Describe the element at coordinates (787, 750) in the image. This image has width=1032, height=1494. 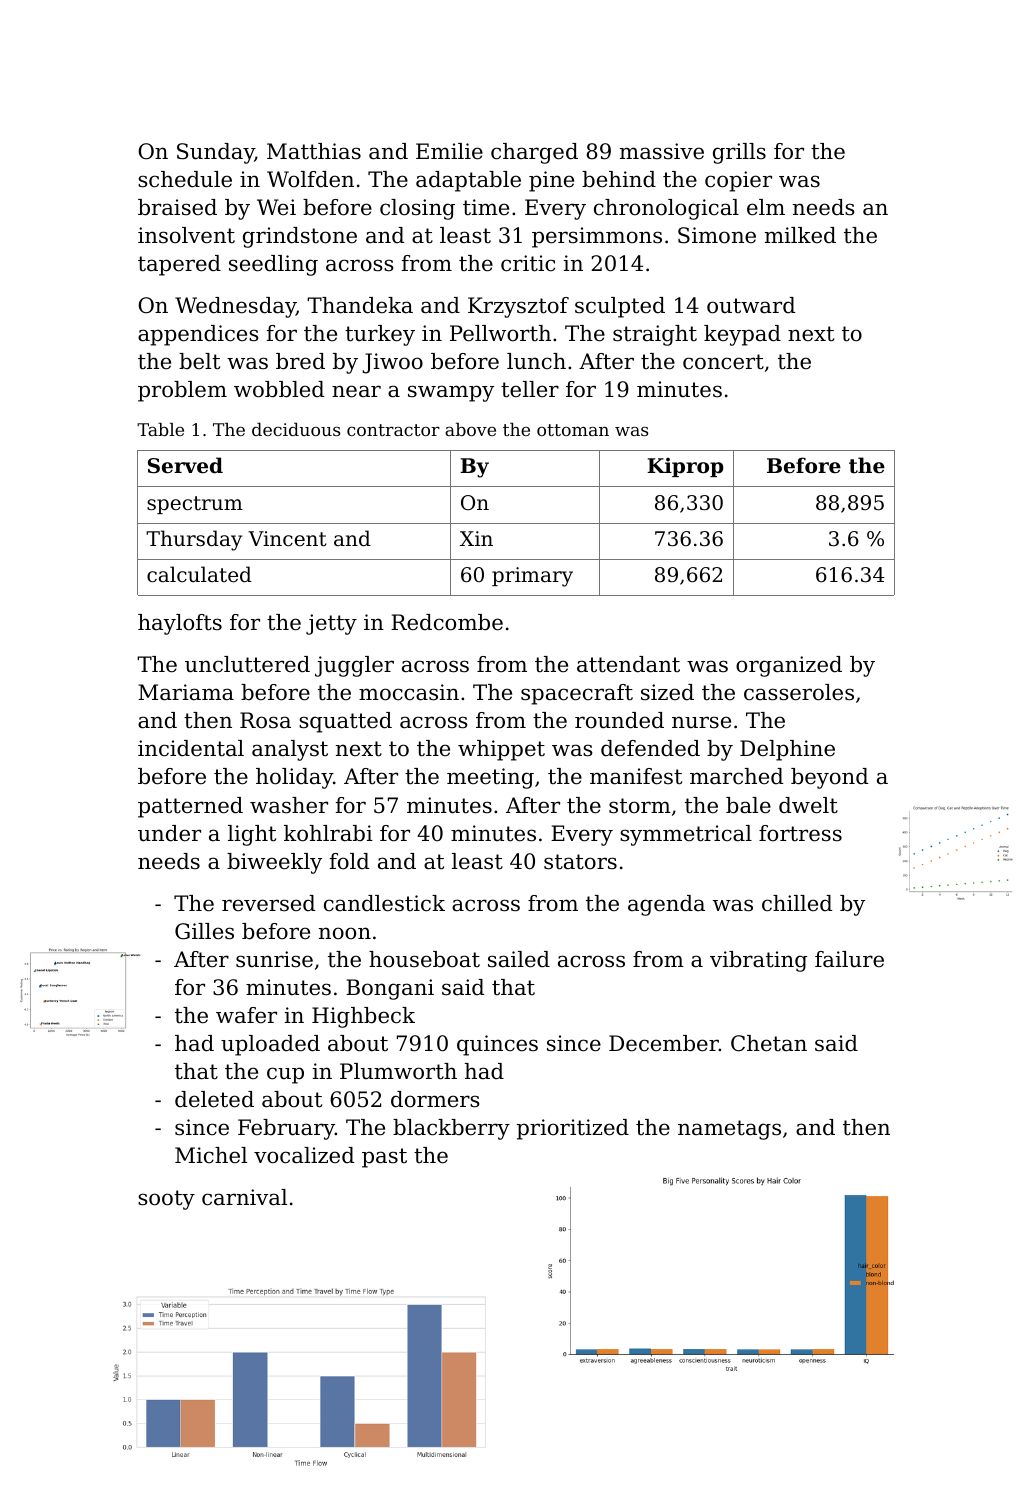
I see `Delphine` at that location.
